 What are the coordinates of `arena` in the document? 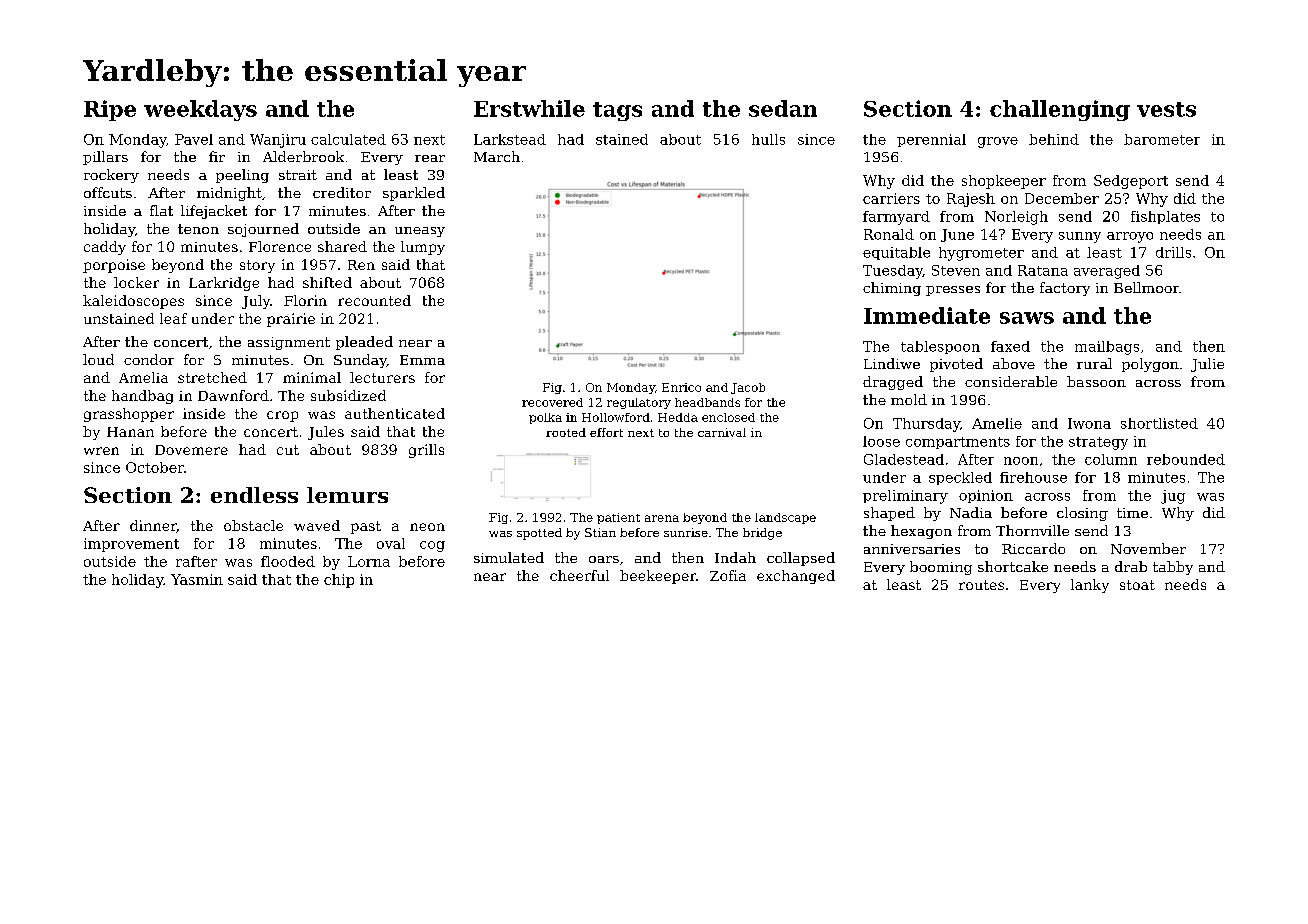 It's located at (662, 518).
